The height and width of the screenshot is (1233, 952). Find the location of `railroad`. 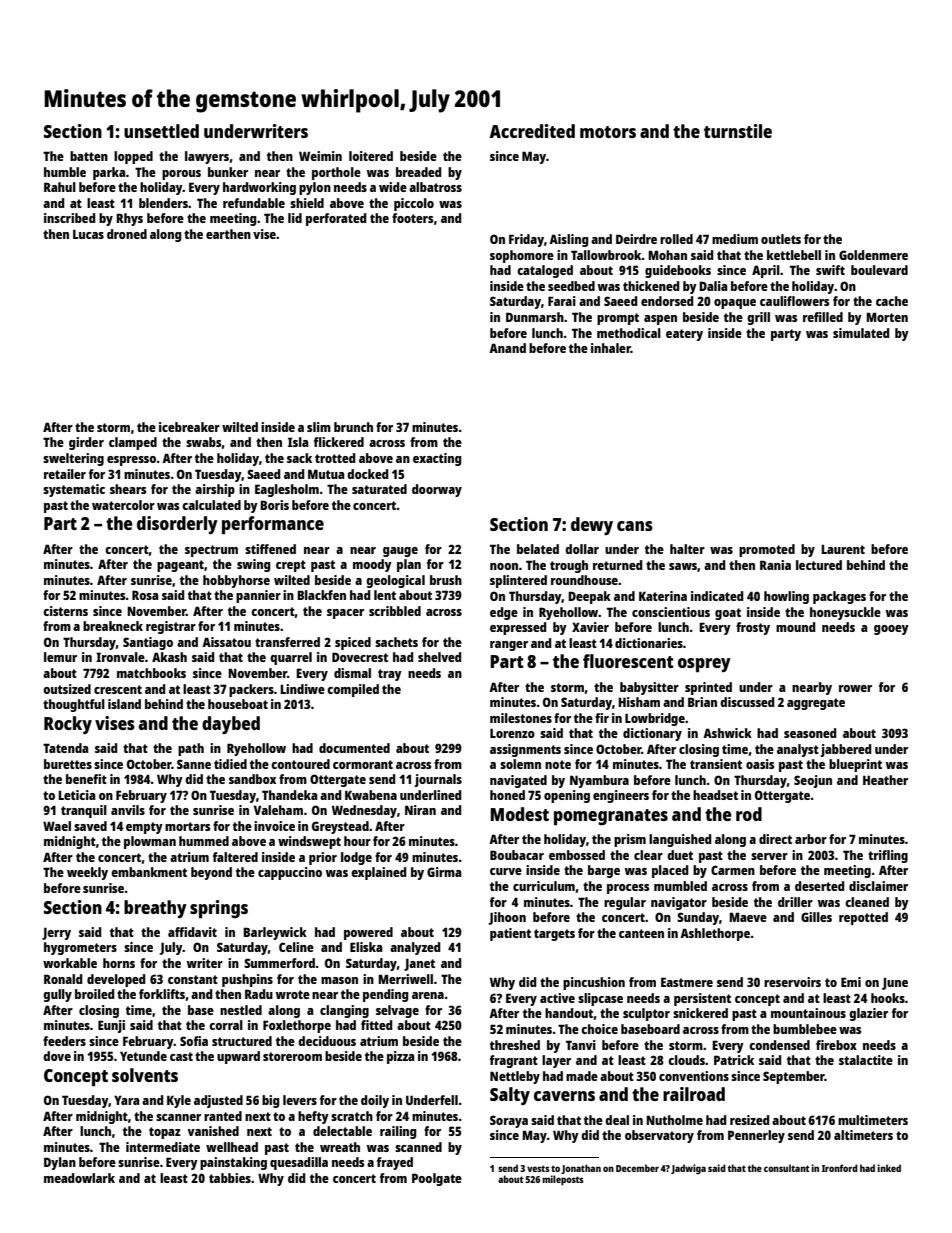

railroad is located at coordinates (694, 1094).
